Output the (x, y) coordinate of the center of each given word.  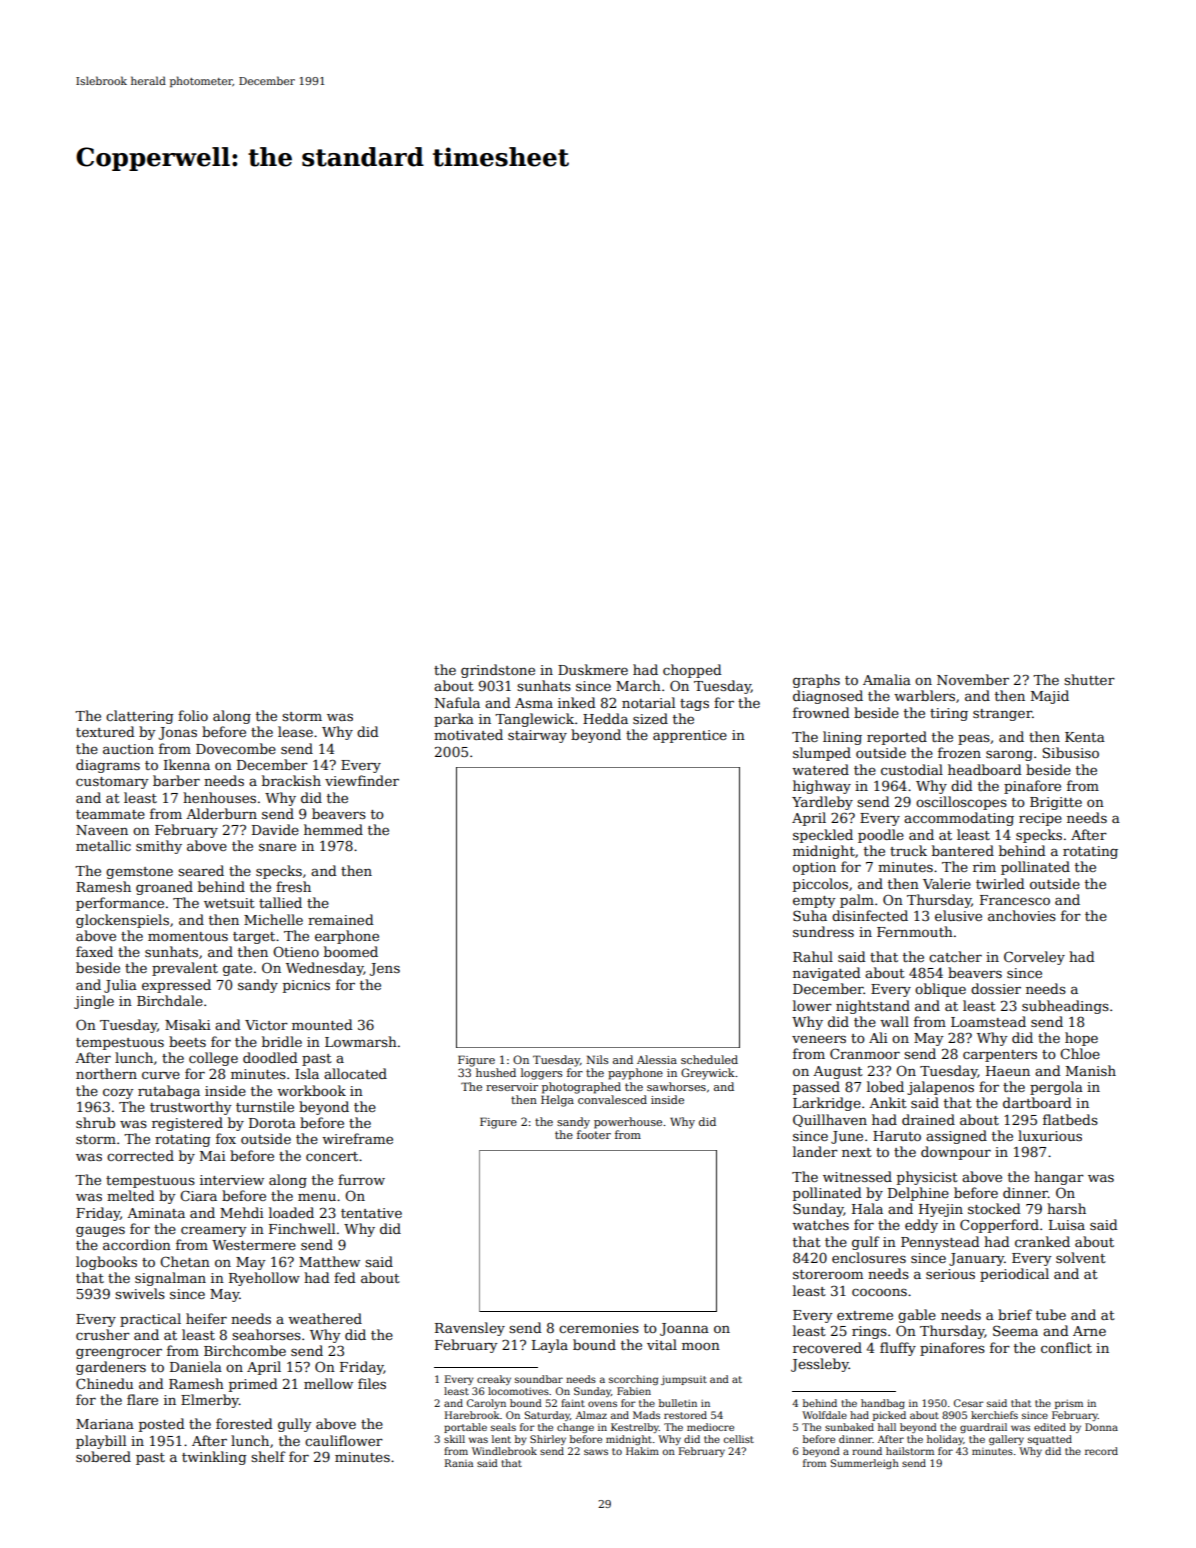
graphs (816, 681)
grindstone (498, 671)
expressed (176, 986)
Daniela (196, 1366)
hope (1081, 1039)
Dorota (272, 1123)
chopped (692, 671)
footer (594, 1134)
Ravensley (470, 1329)
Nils (597, 1059)
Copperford (999, 1226)
